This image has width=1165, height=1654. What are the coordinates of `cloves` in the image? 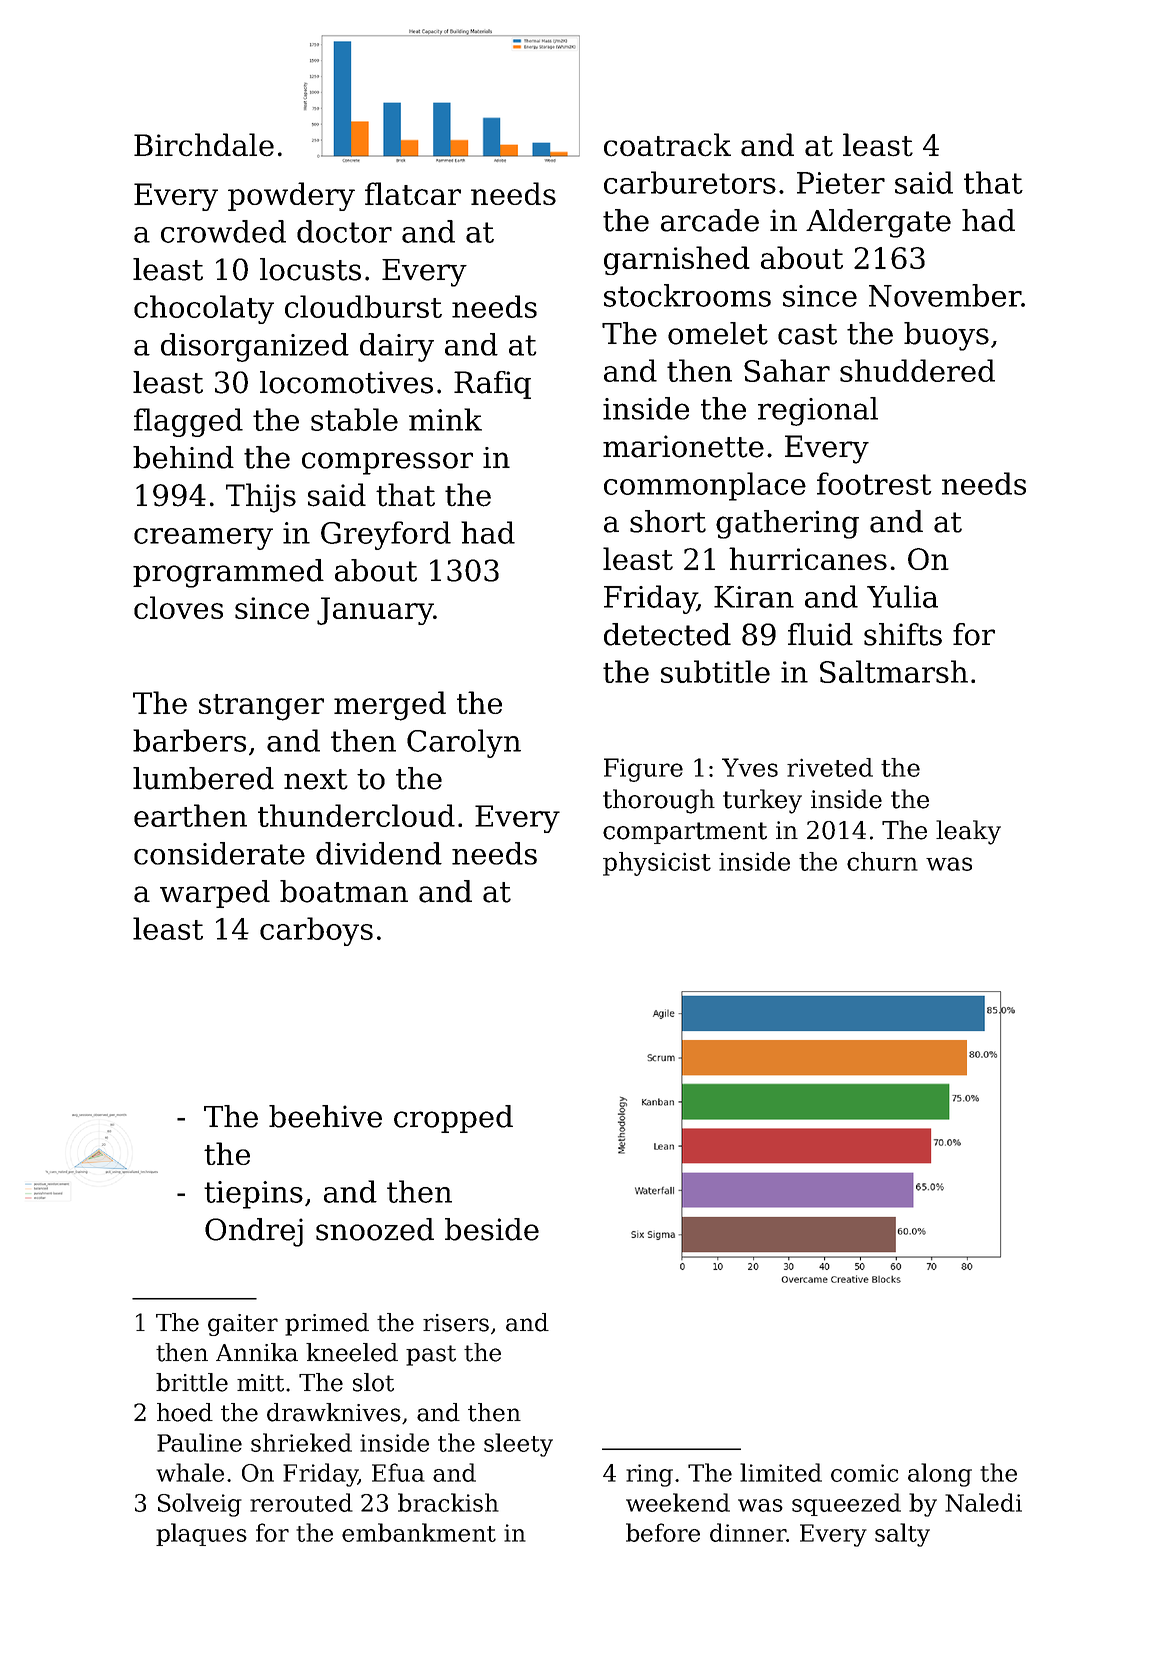 It's located at (178, 607).
